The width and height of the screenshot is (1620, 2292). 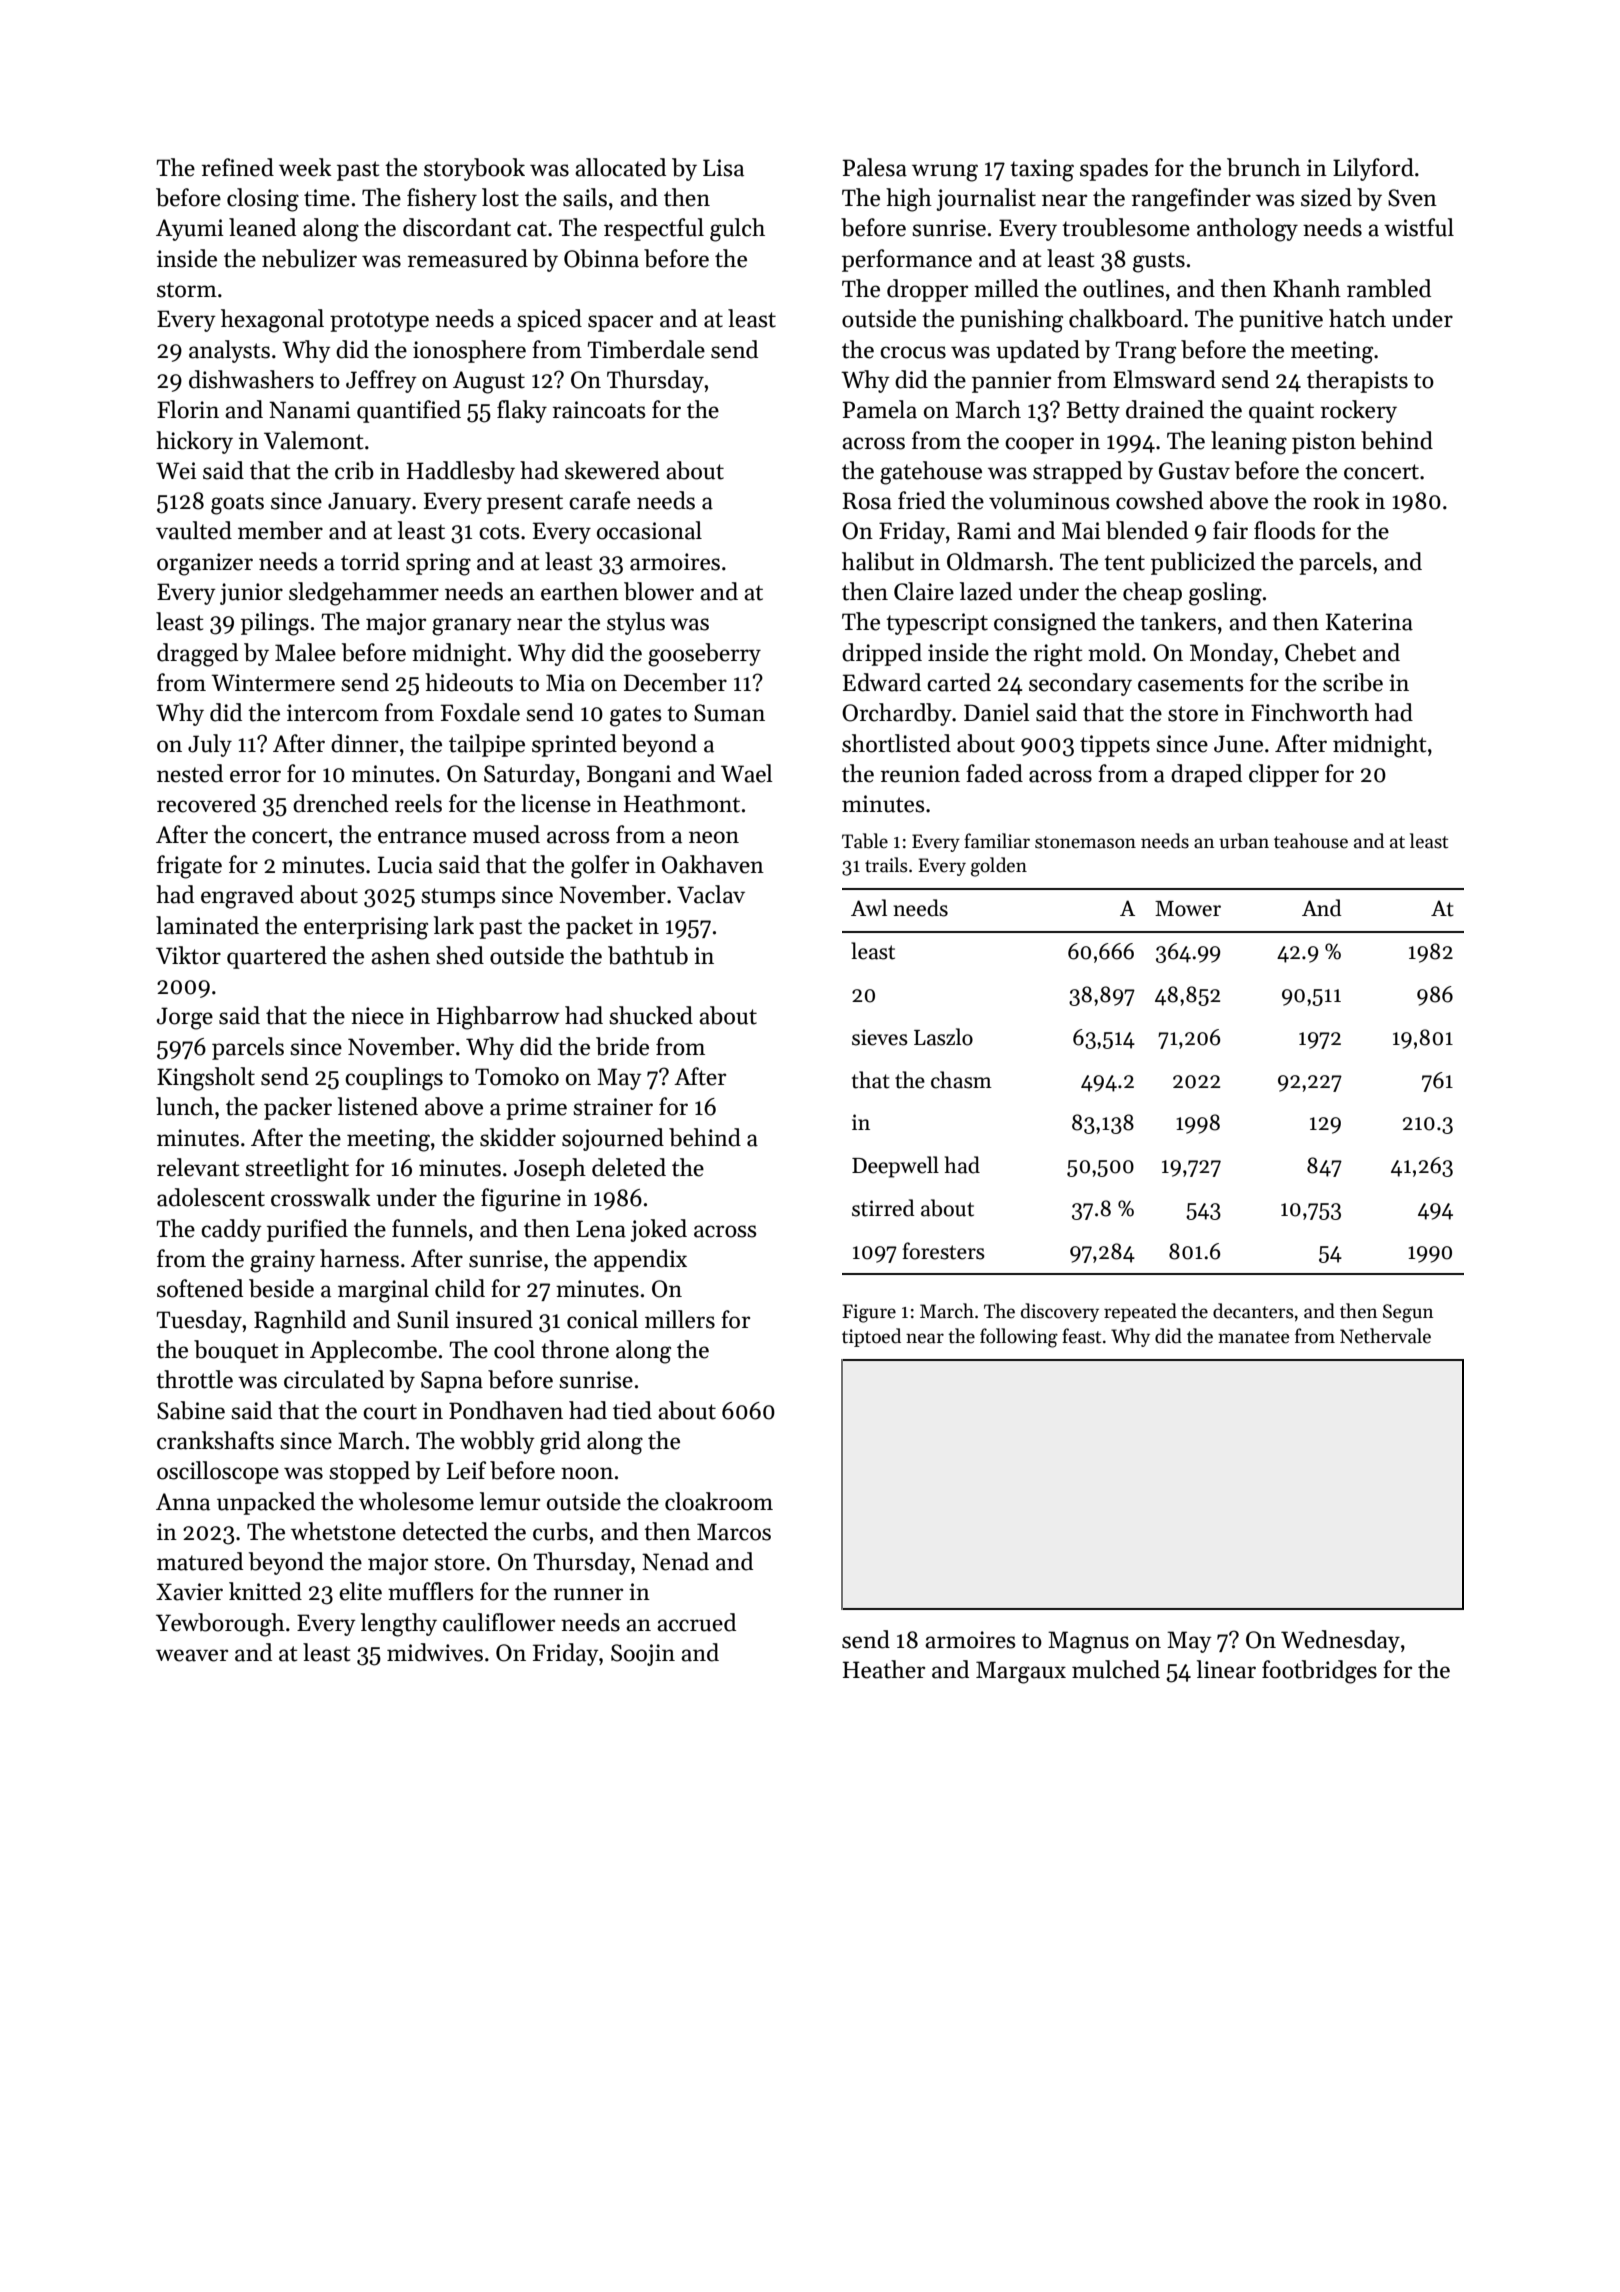 I want to click on detected, so click(x=445, y=1531).
